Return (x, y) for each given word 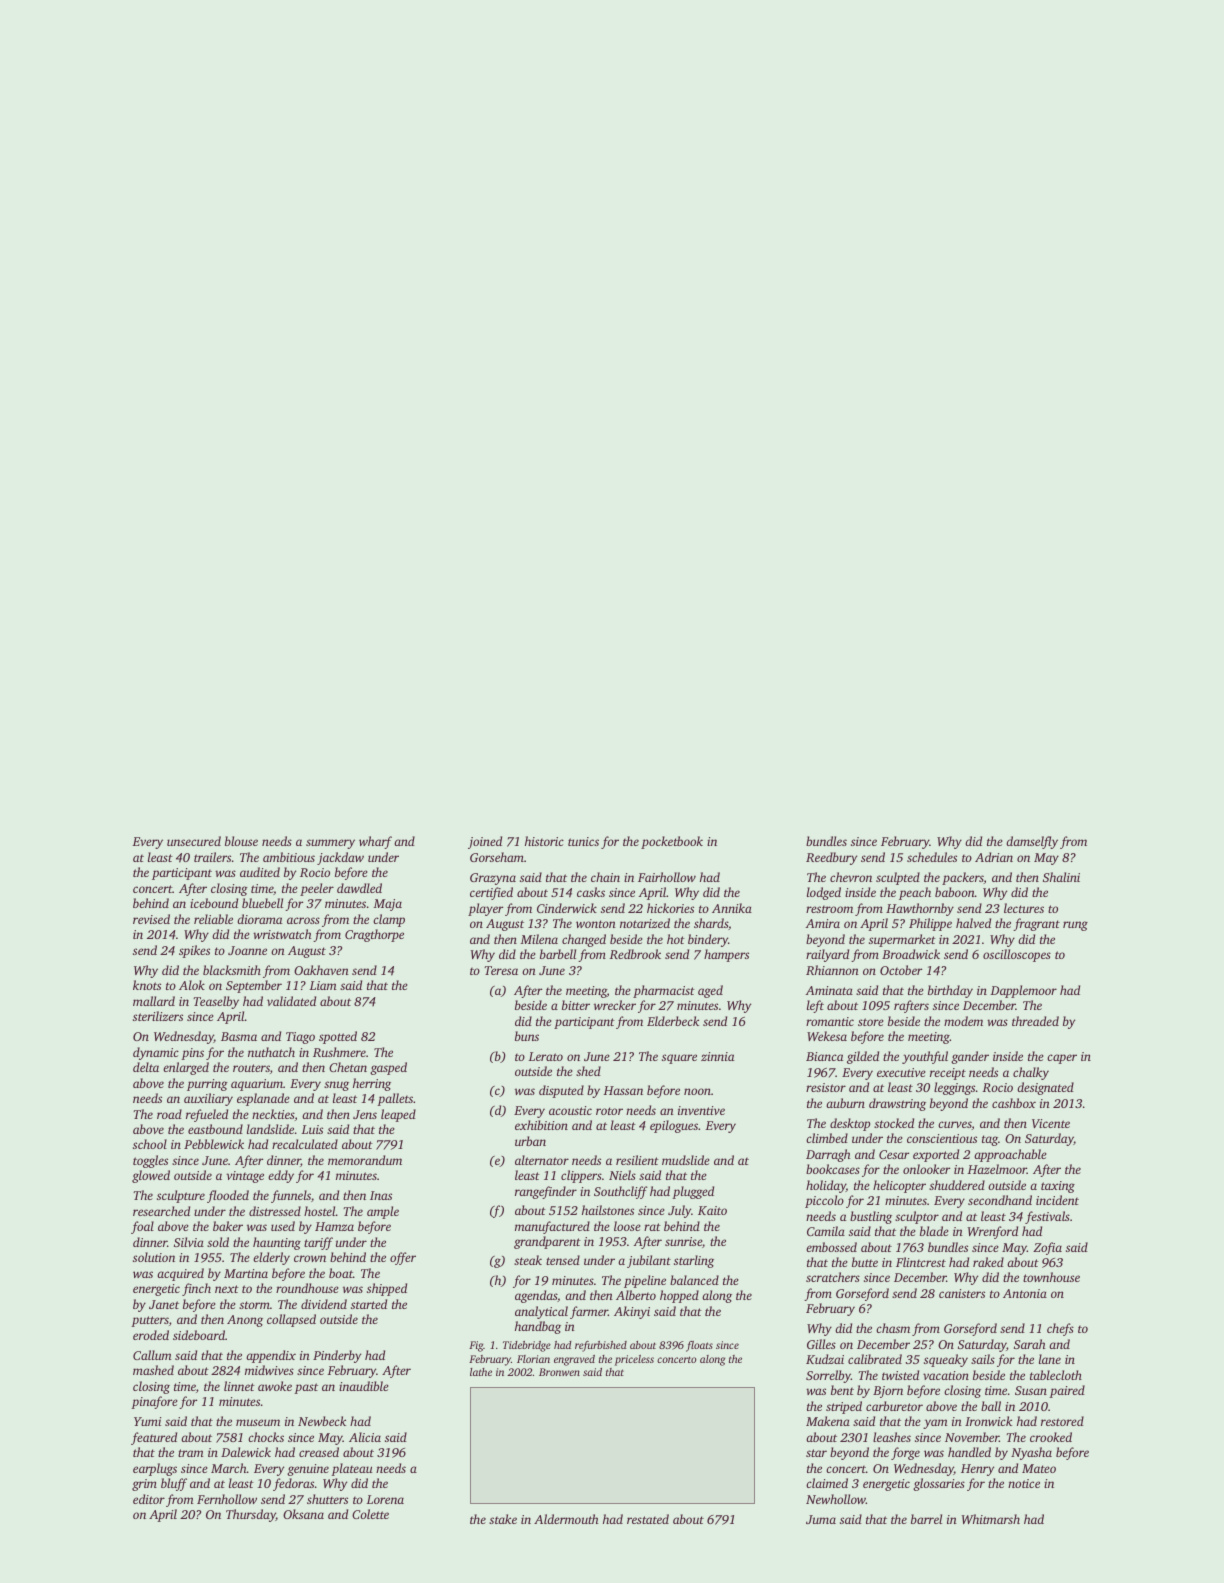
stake (503, 1519)
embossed (831, 1247)
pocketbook (672, 842)
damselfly (1032, 842)
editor (149, 1499)
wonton (596, 924)
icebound (214, 903)
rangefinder (546, 1192)
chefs (1060, 1329)
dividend (324, 1304)
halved (973, 923)
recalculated (305, 1144)
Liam (322, 985)
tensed (563, 1260)
